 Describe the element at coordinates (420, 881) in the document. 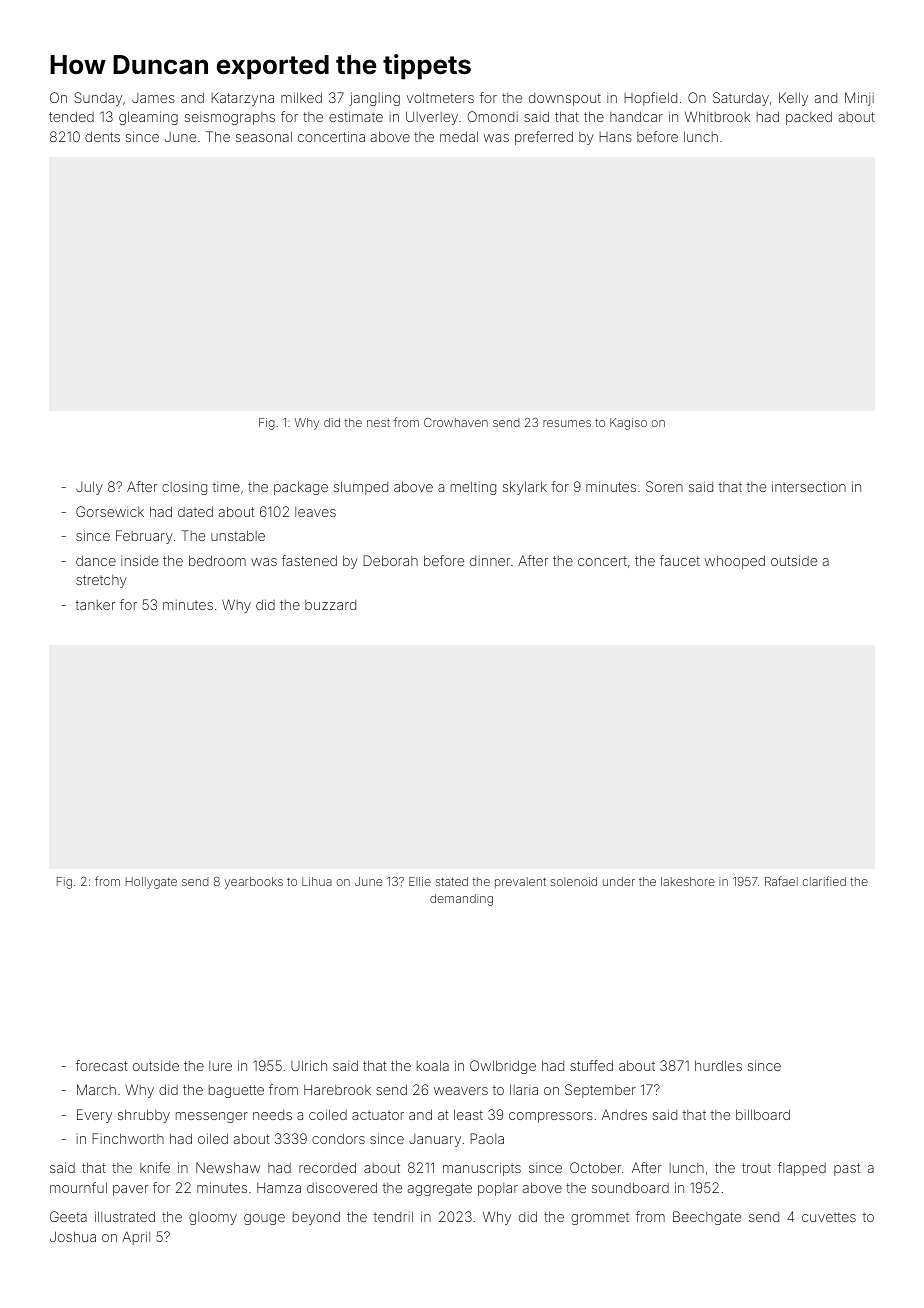

I see `Ellie` at that location.
